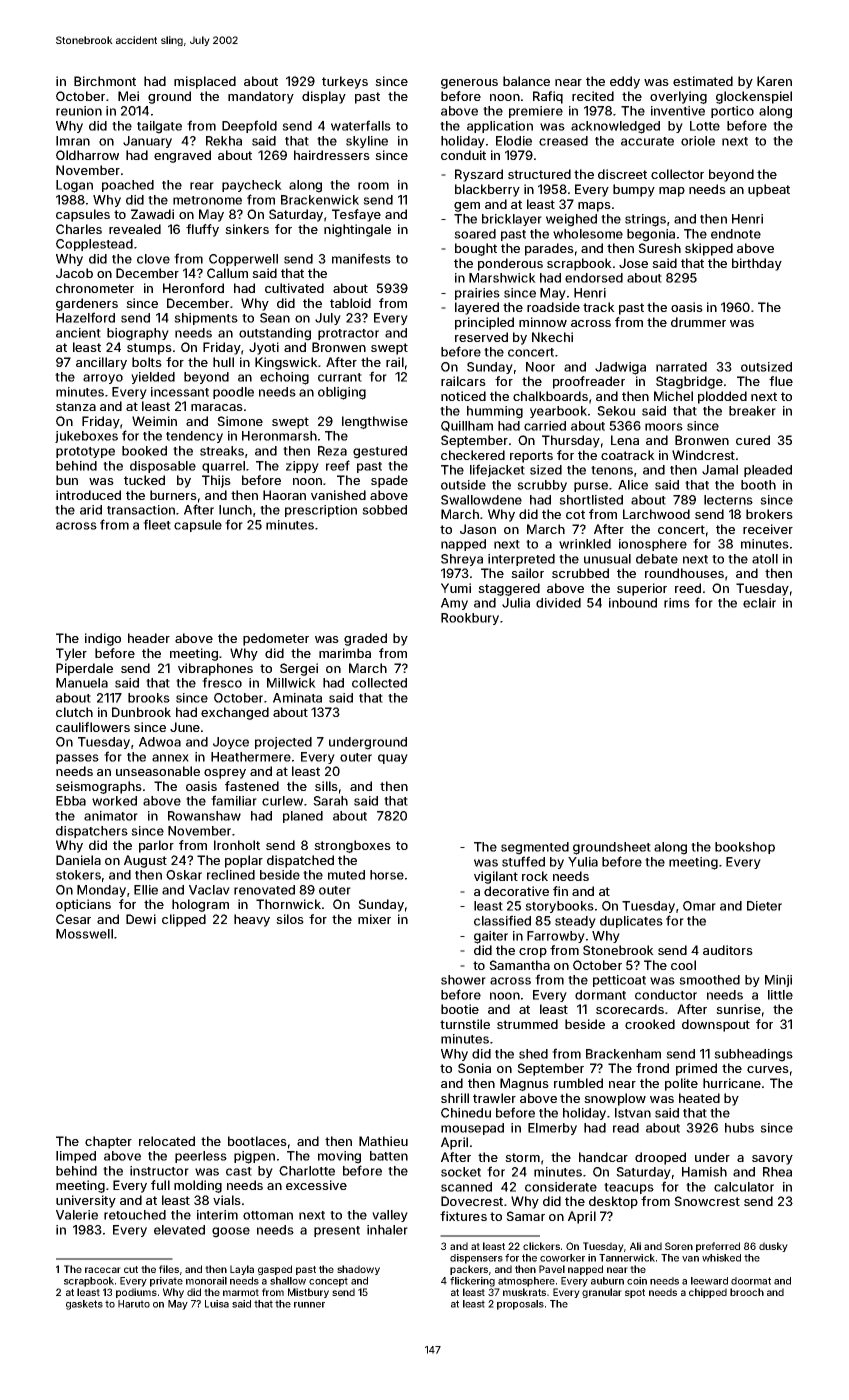  Describe the element at coordinates (578, 1083) in the page. I see `rumbled` at that location.
